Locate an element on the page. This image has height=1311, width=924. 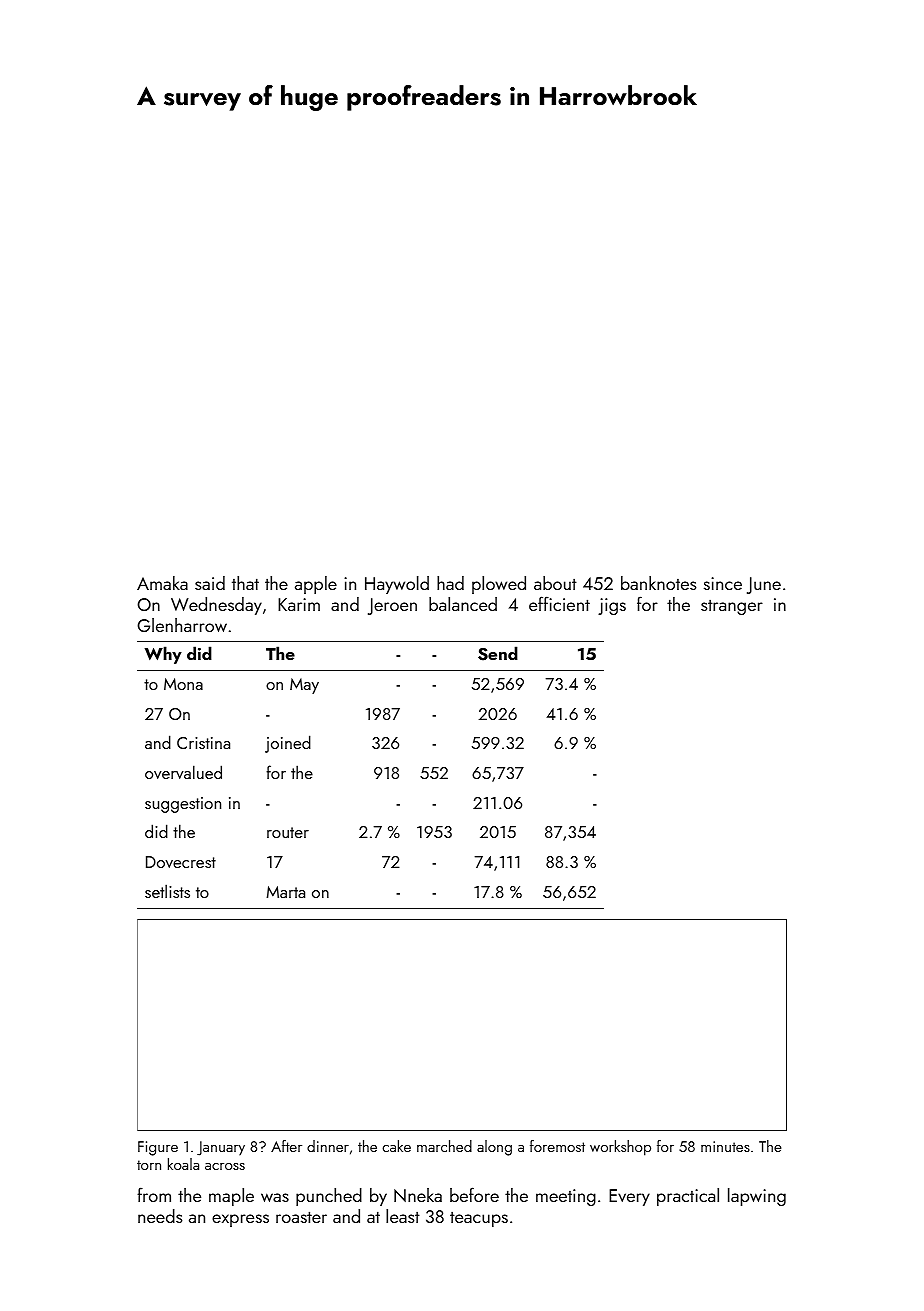
minutes is located at coordinates (725, 1146).
